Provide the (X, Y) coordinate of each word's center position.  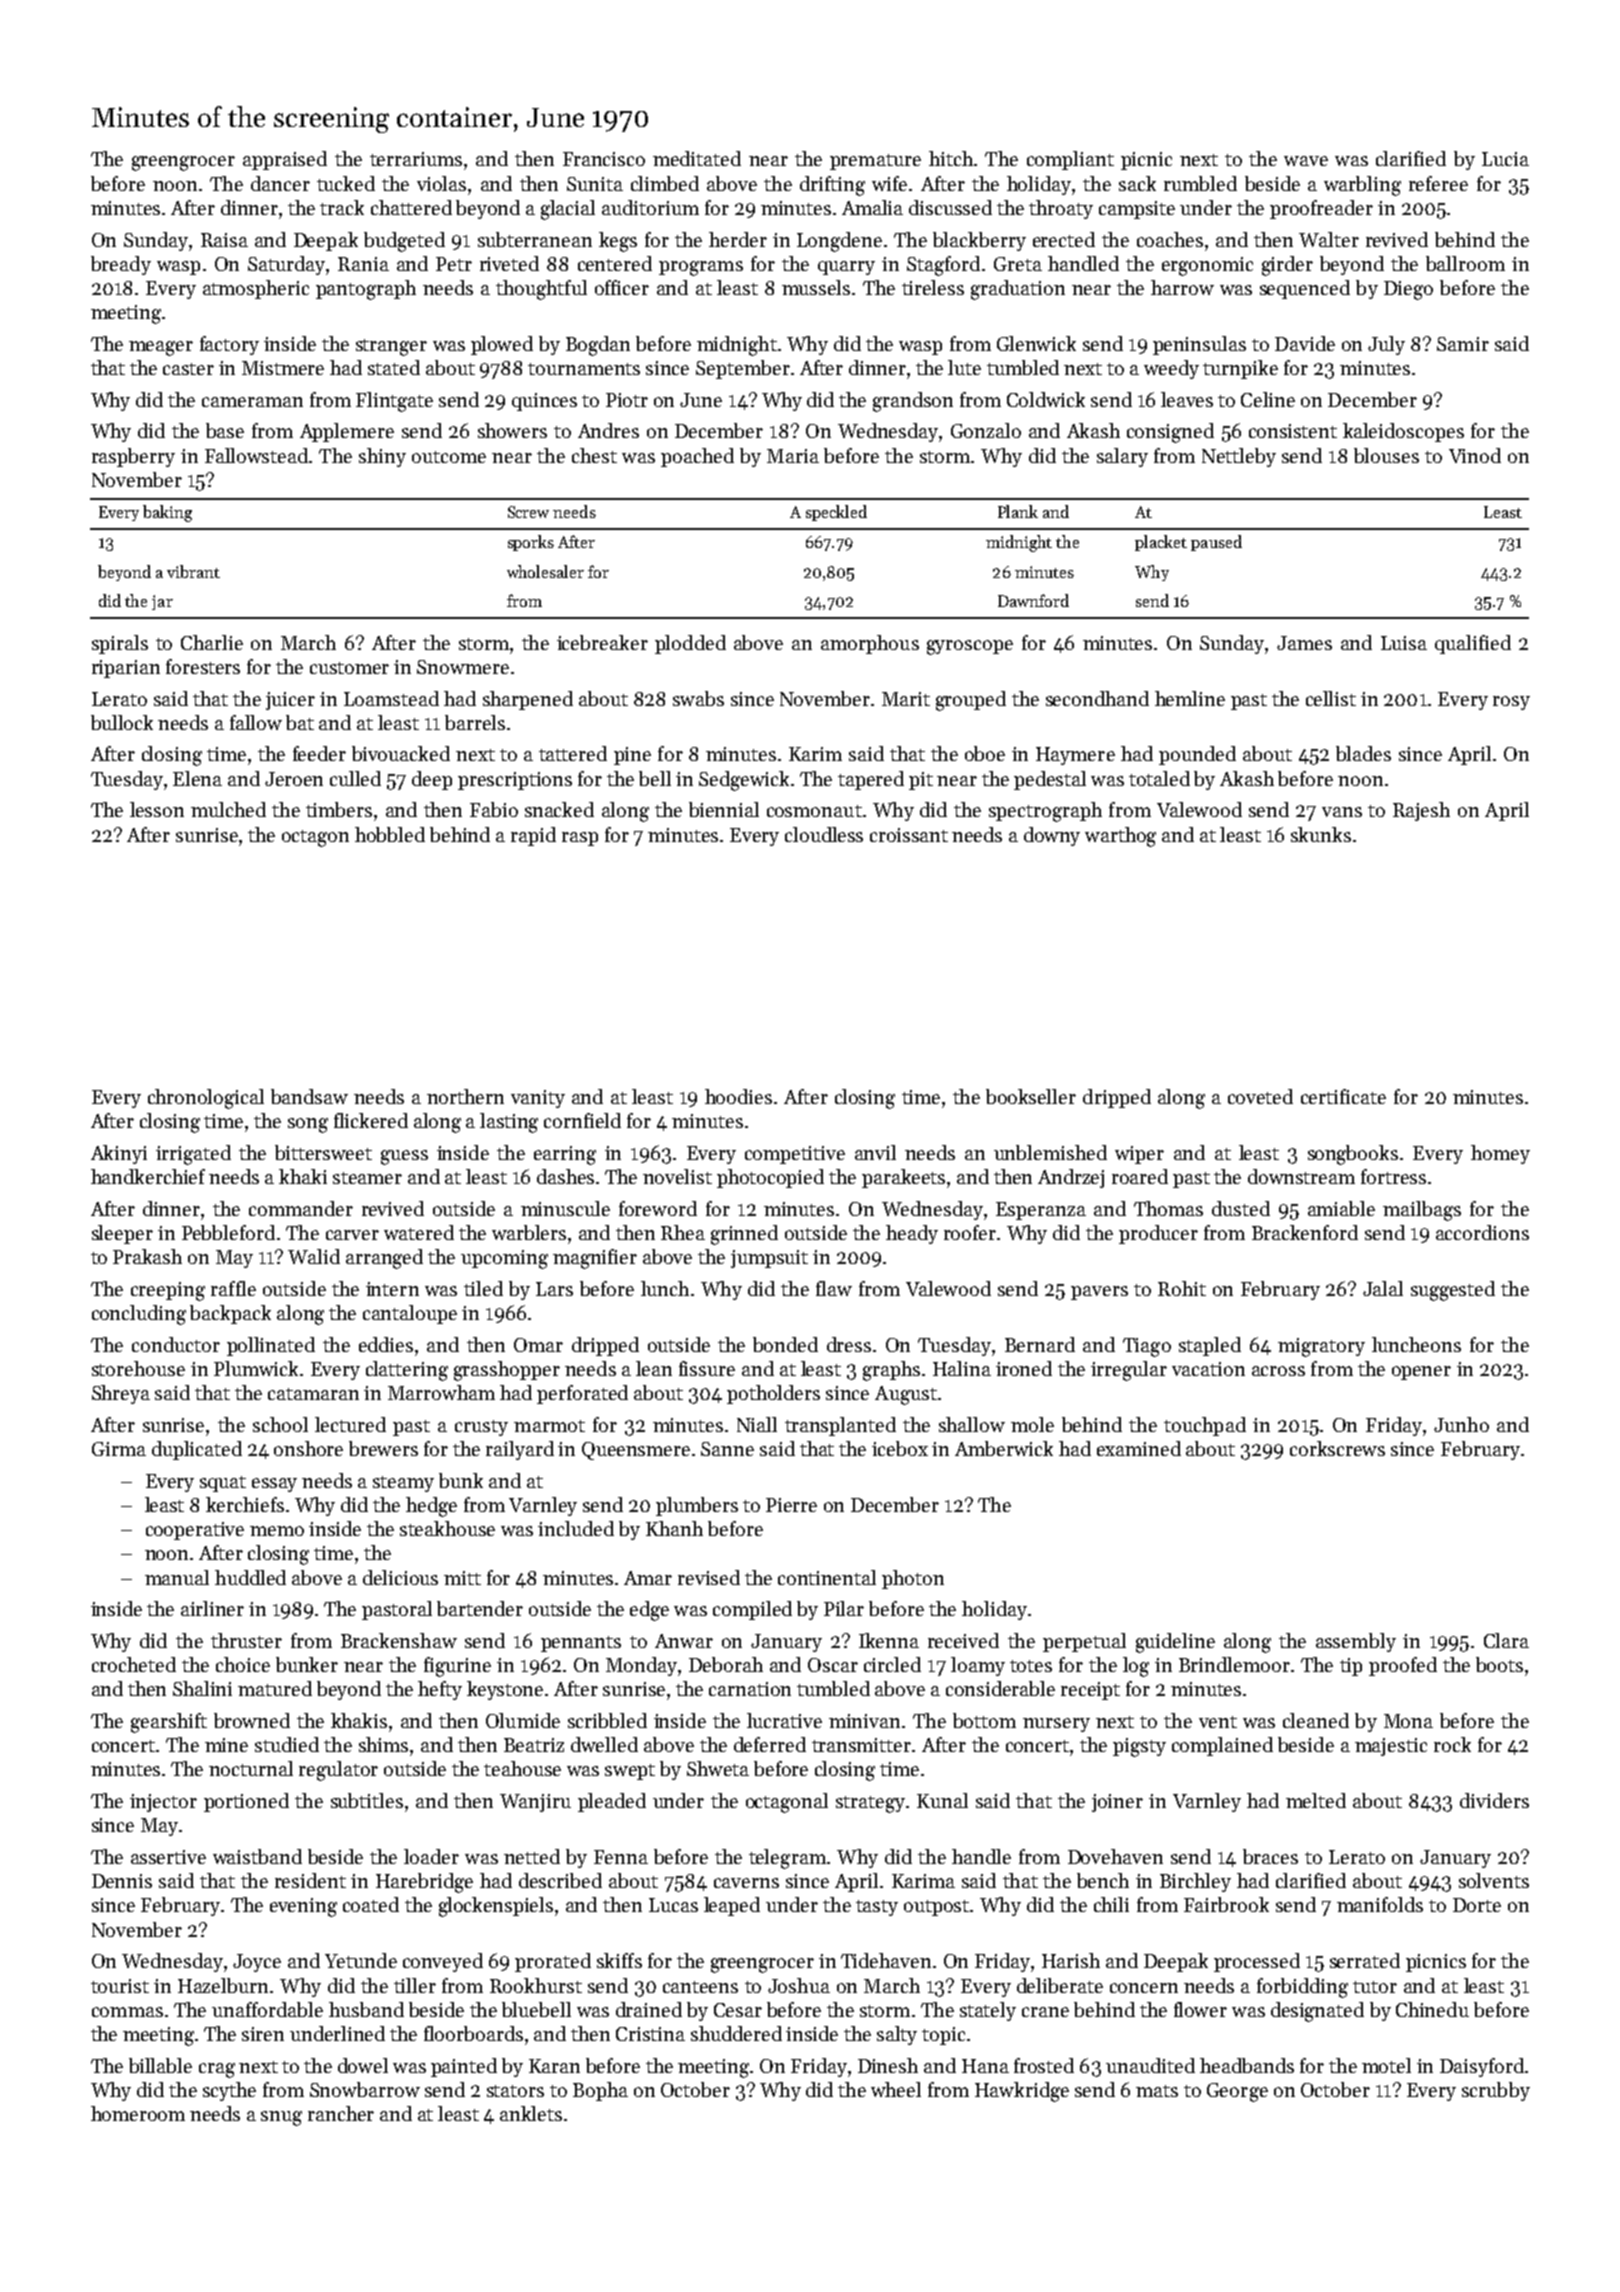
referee (1438, 183)
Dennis (122, 1881)
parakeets (903, 1178)
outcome (449, 457)
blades (1363, 753)
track (342, 207)
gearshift (169, 1723)
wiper (1139, 1155)
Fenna (621, 1857)
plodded (690, 644)
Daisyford (1482, 2067)
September (743, 369)
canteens (700, 1987)
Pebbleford (228, 1232)
